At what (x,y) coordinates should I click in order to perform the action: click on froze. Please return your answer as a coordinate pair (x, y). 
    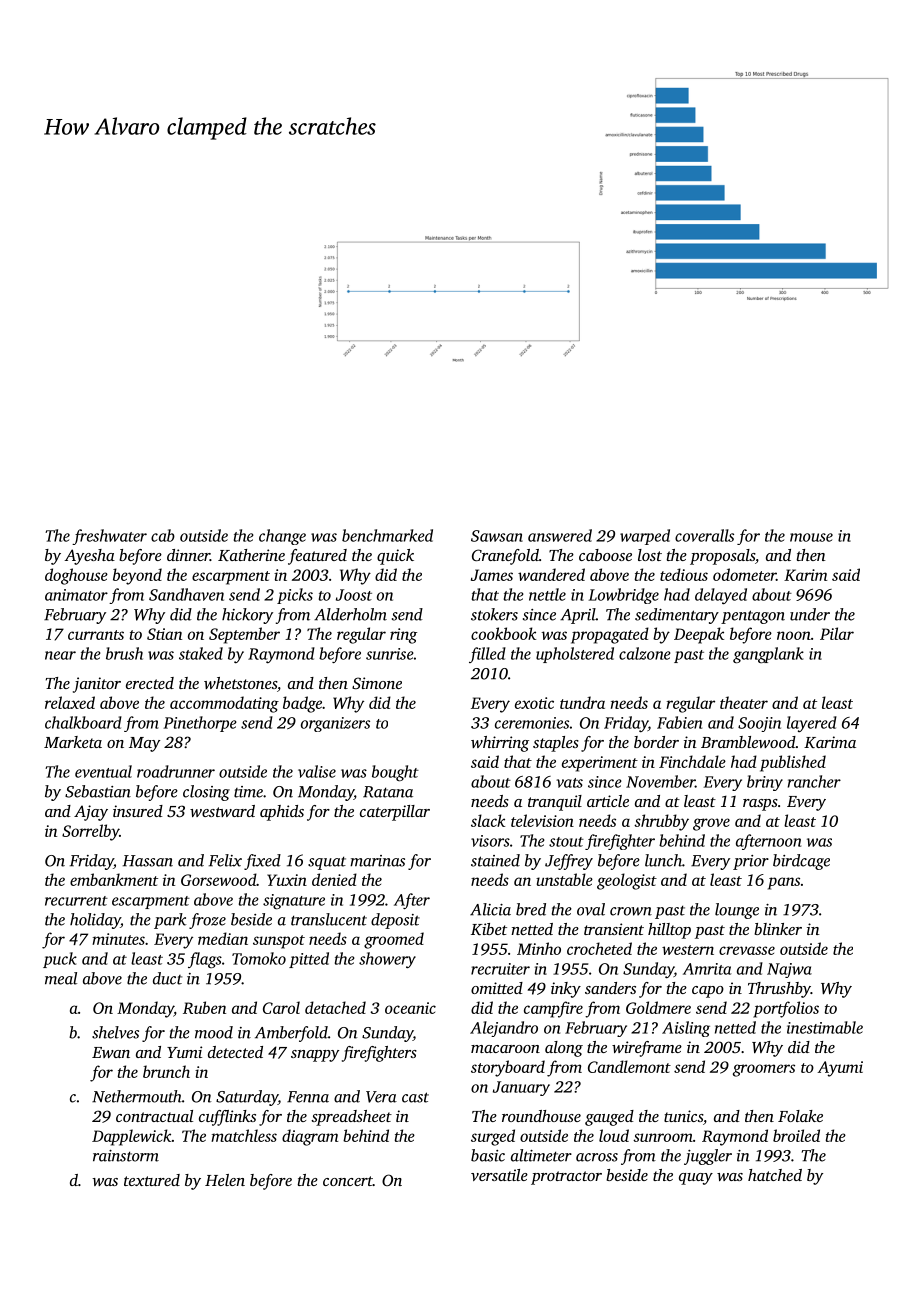
    Looking at the image, I should click on (207, 921).
